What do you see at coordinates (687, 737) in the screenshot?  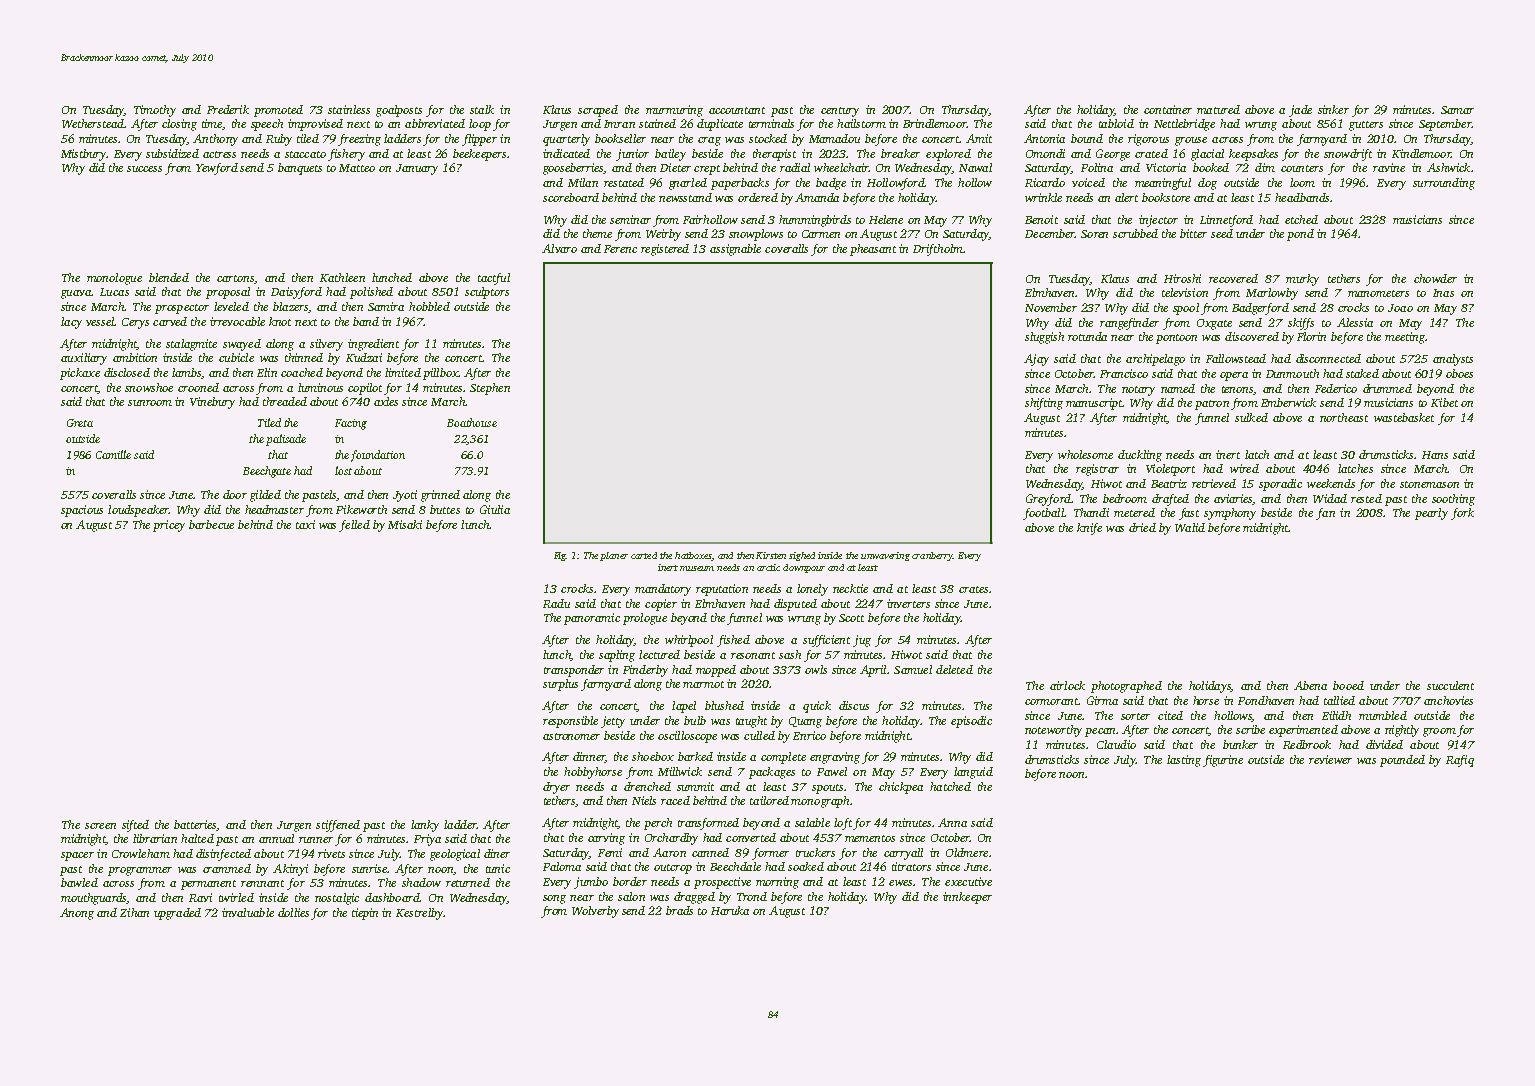 I see `oscilloscope` at bounding box center [687, 737].
